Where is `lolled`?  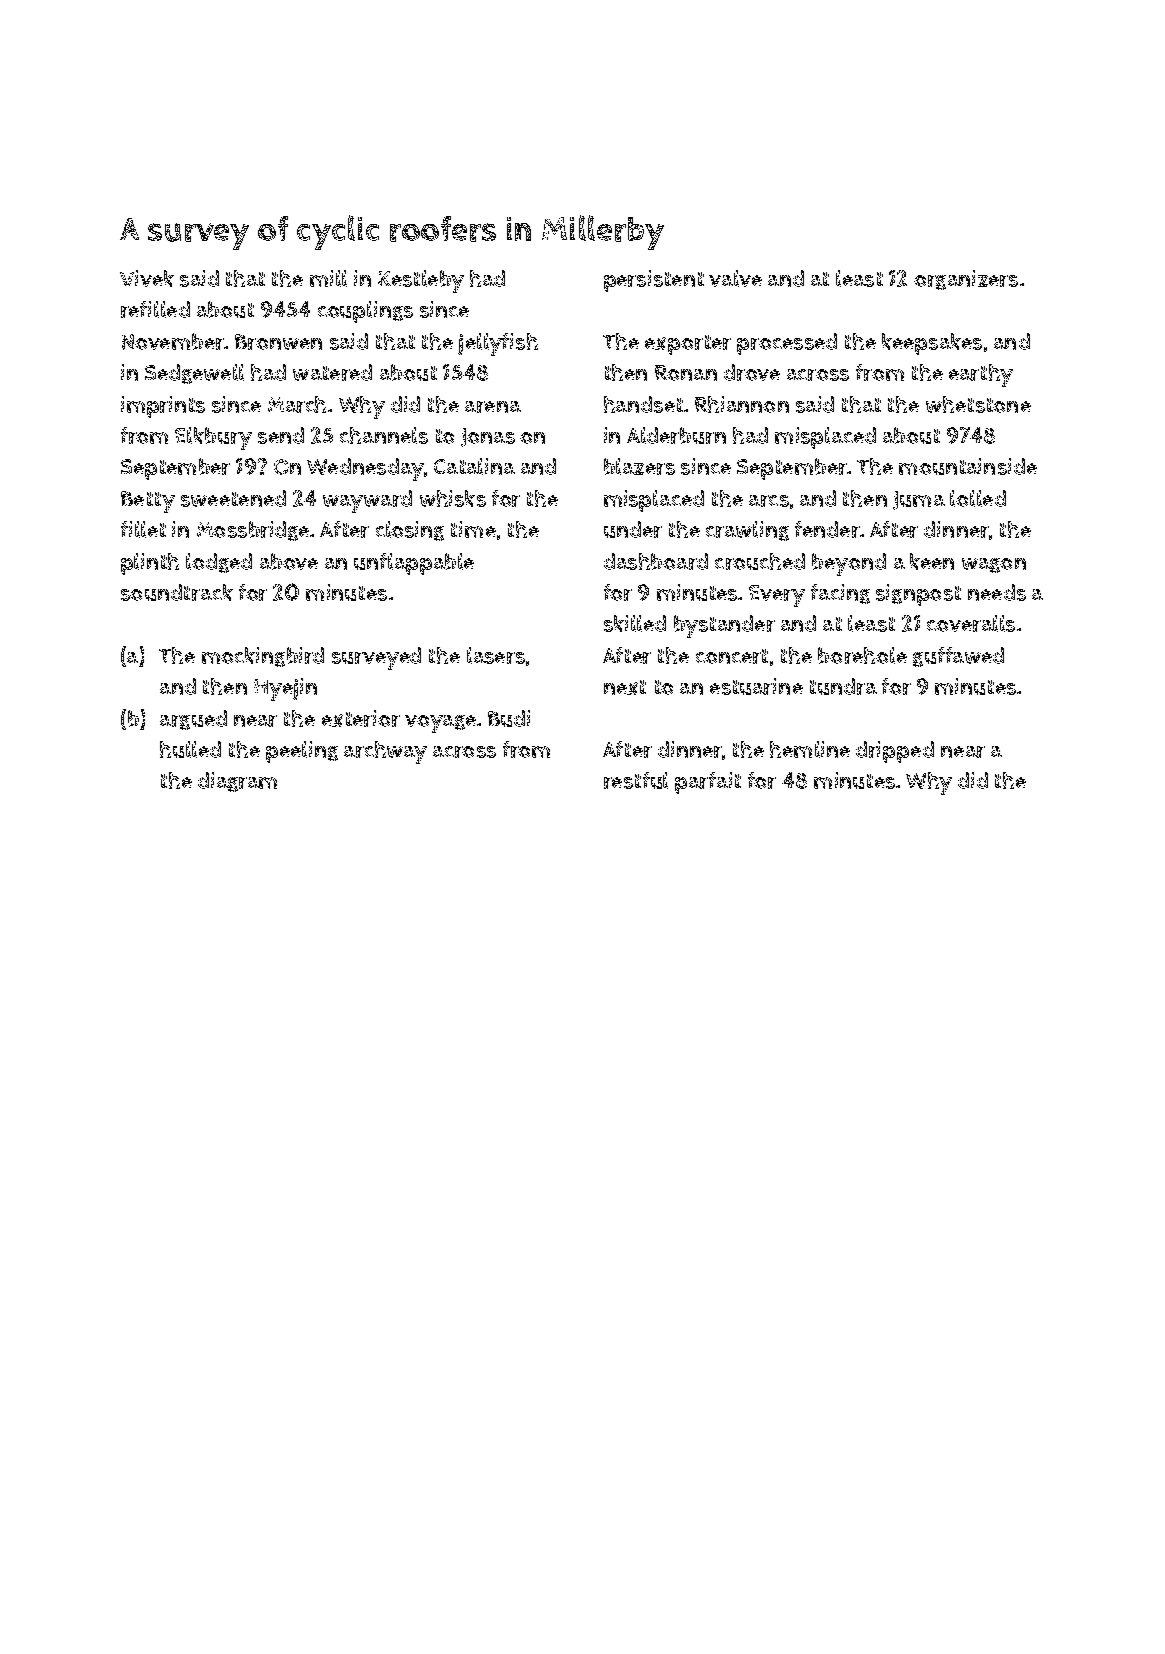 lolled is located at coordinates (978, 498).
